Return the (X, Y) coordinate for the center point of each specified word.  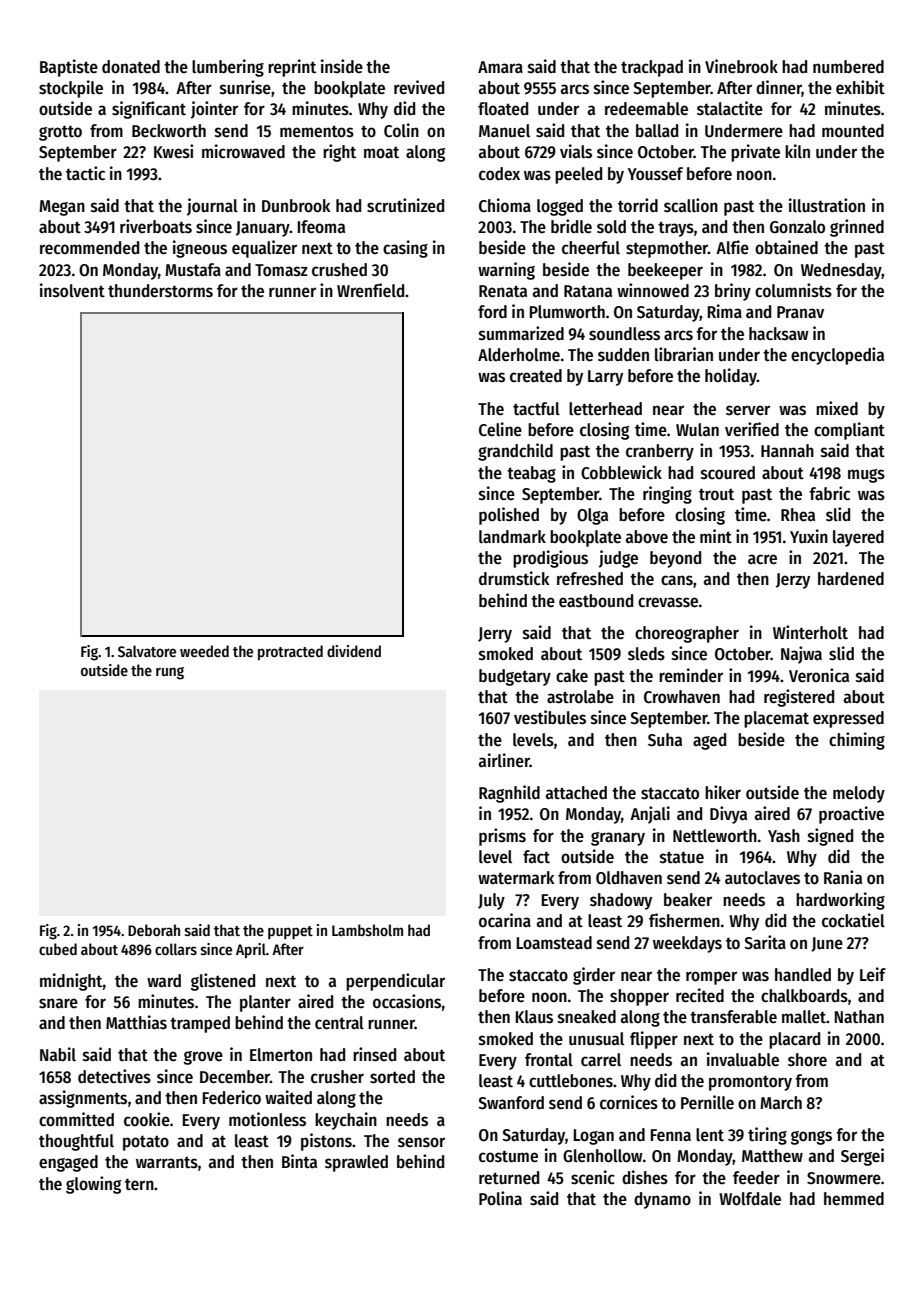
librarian (684, 354)
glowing (93, 1185)
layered (858, 538)
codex (499, 174)
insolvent (72, 290)
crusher (337, 1077)
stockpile (71, 89)
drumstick (514, 578)
